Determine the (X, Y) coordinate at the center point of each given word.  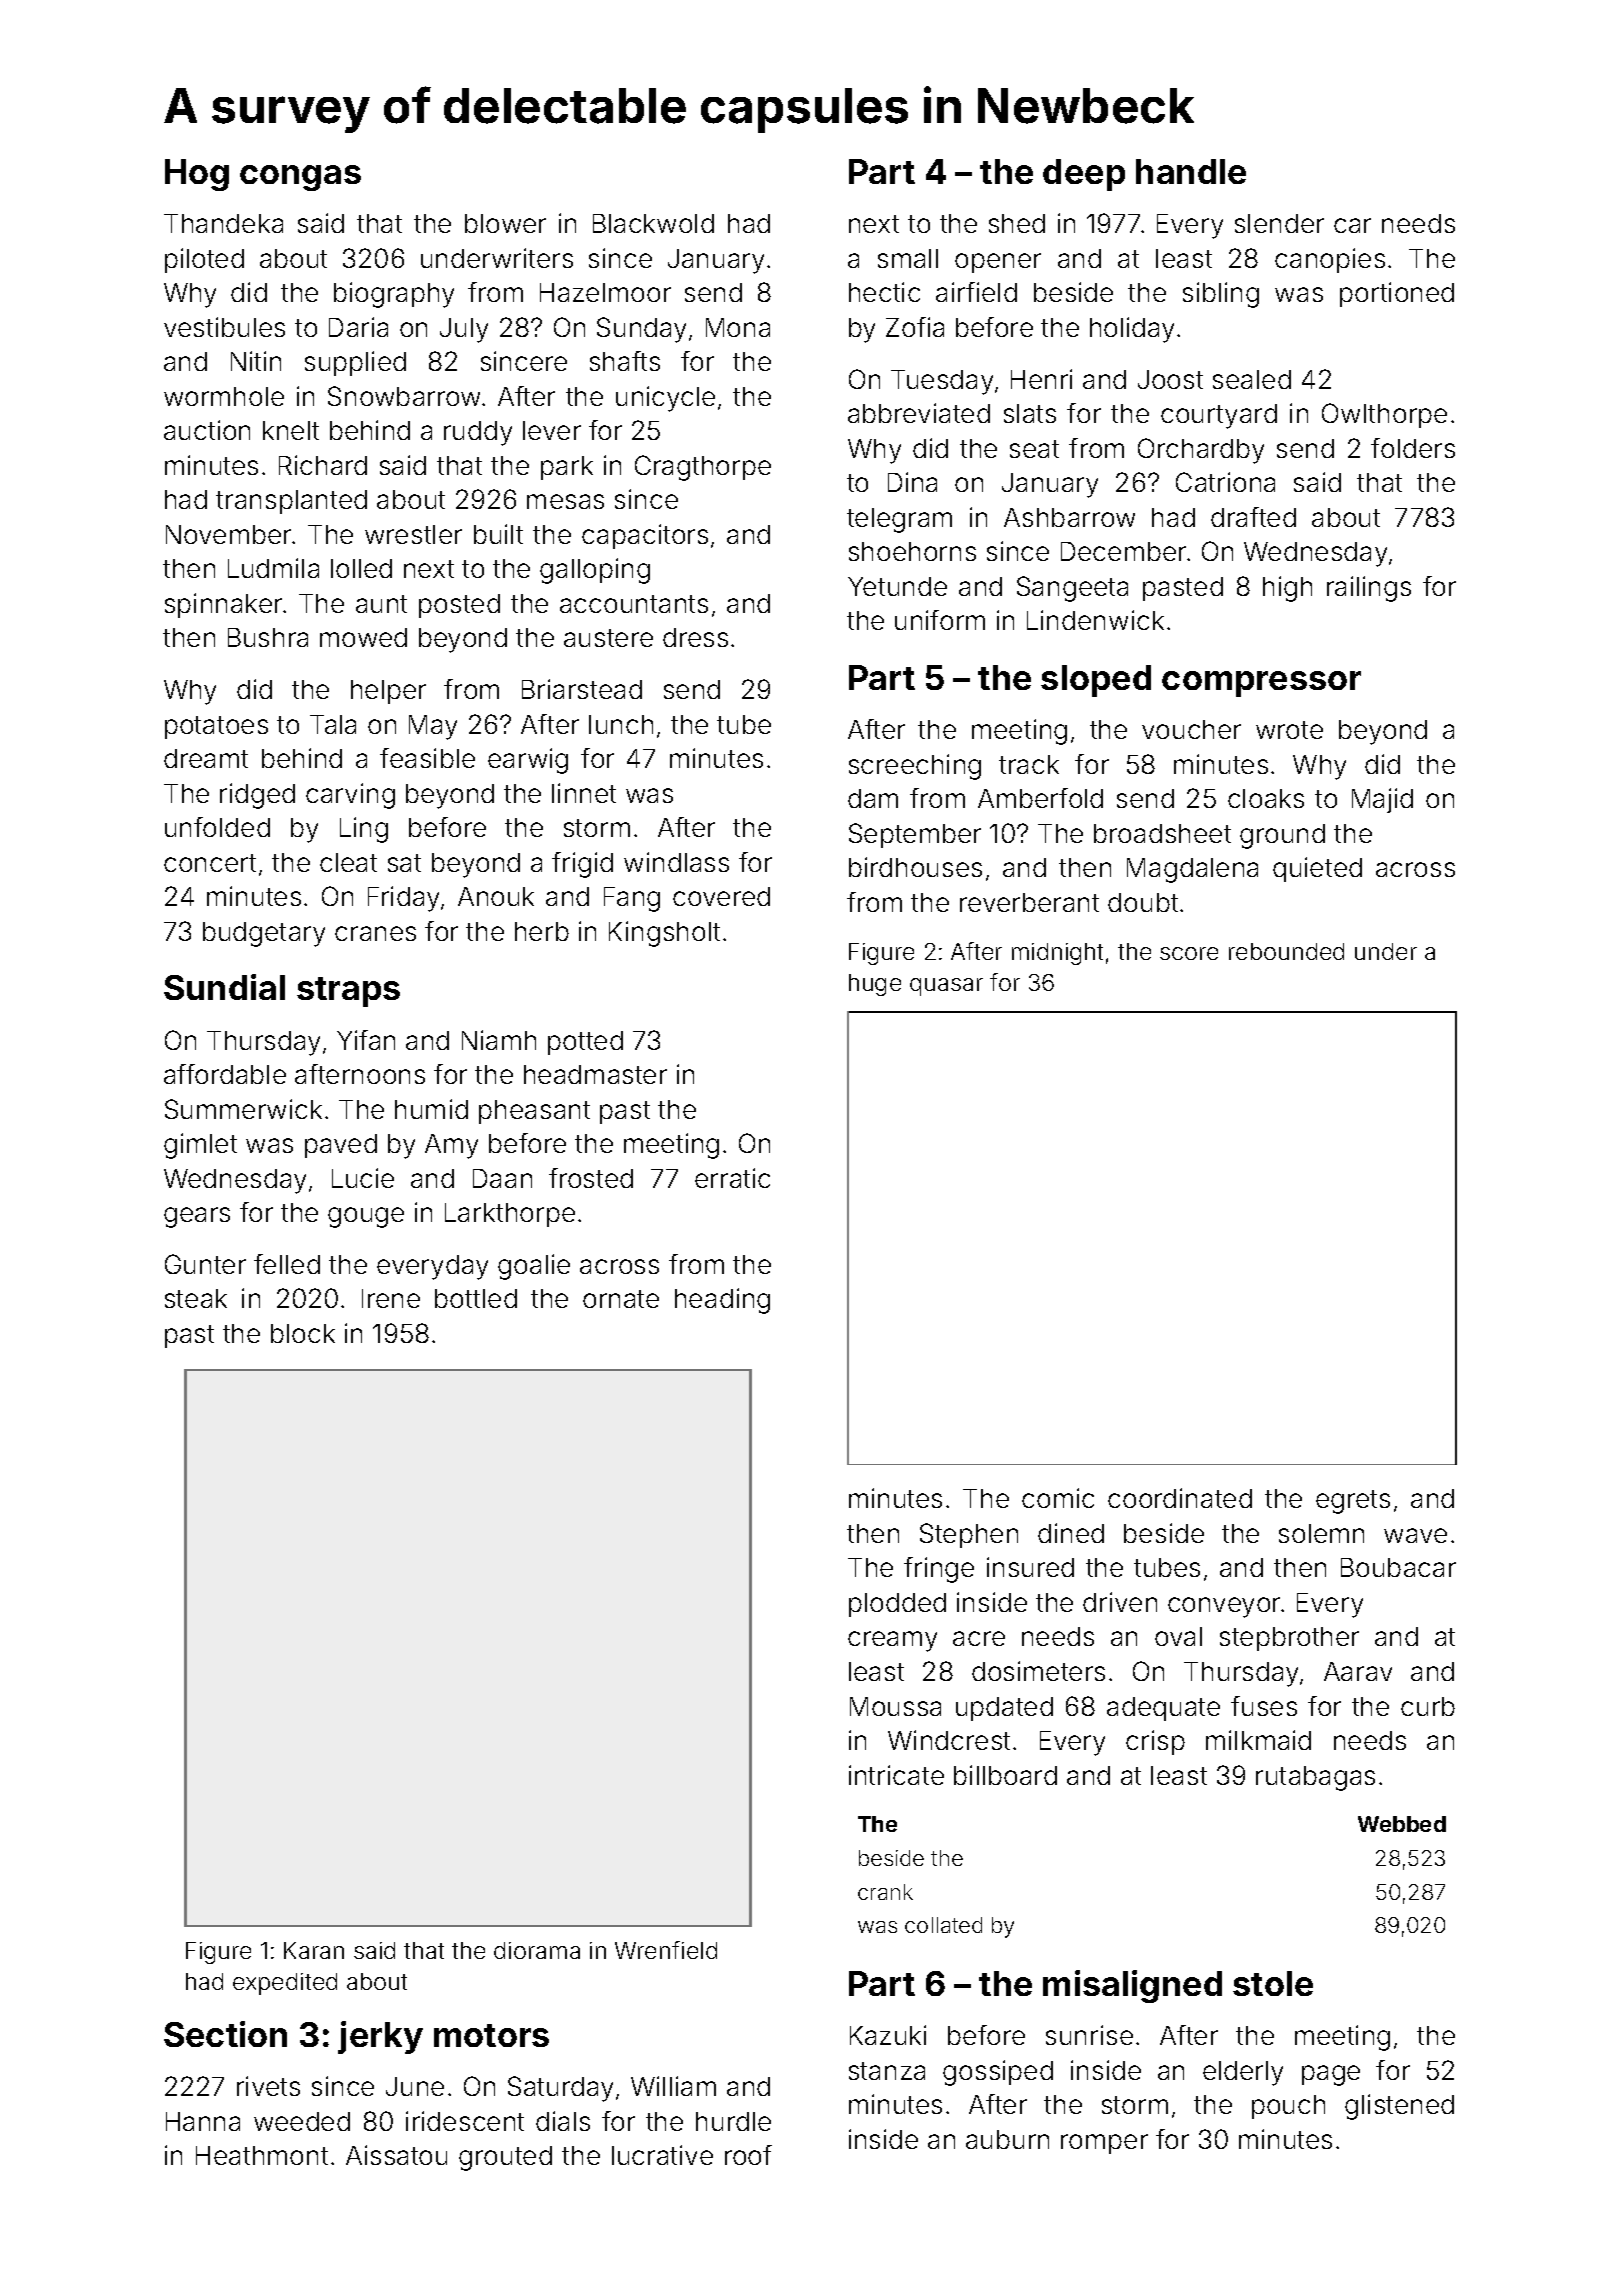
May (433, 727)
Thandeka (223, 223)
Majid (1382, 800)
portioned (1397, 294)
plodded (897, 1605)
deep (1084, 175)
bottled (476, 1298)
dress (695, 637)
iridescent (465, 2121)
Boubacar (1398, 1567)
